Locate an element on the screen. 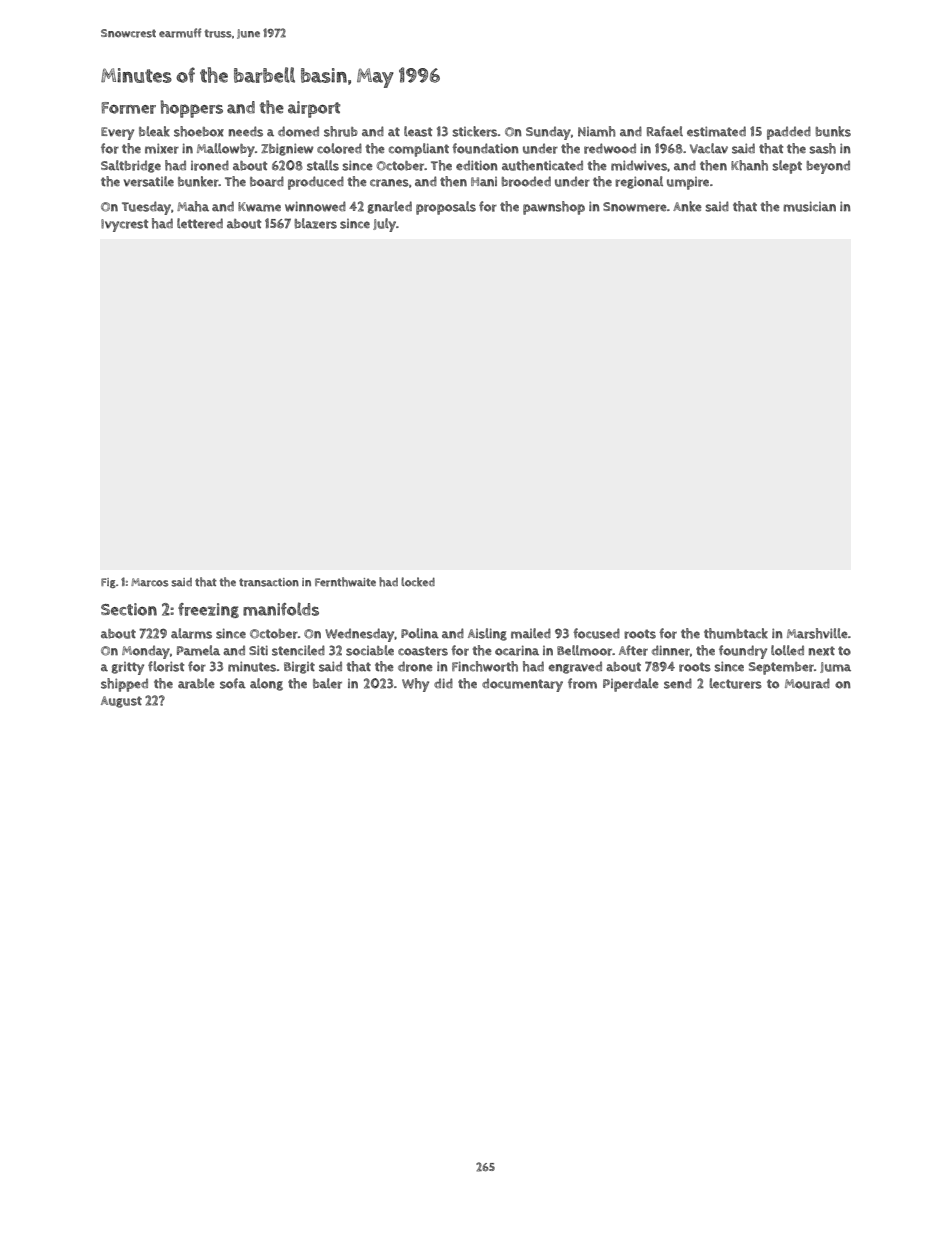 This screenshot has width=952, height=1233. stalls is located at coordinates (323, 165).
